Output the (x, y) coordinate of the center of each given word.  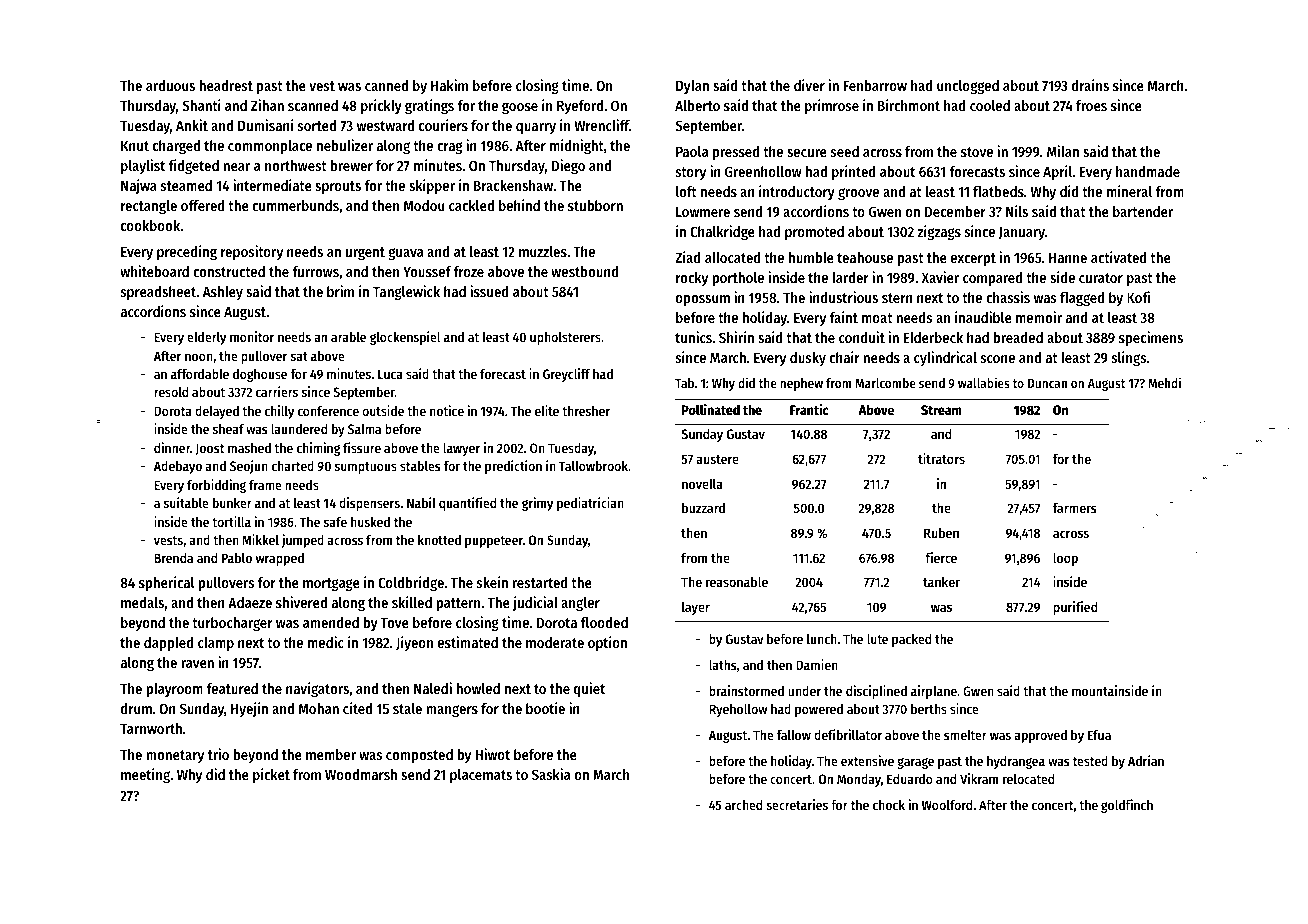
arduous (170, 85)
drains (1090, 85)
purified (1075, 608)
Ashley (223, 293)
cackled (471, 205)
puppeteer (494, 542)
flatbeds (998, 191)
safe (335, 522)
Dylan (692, 87)
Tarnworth (151, 728)
